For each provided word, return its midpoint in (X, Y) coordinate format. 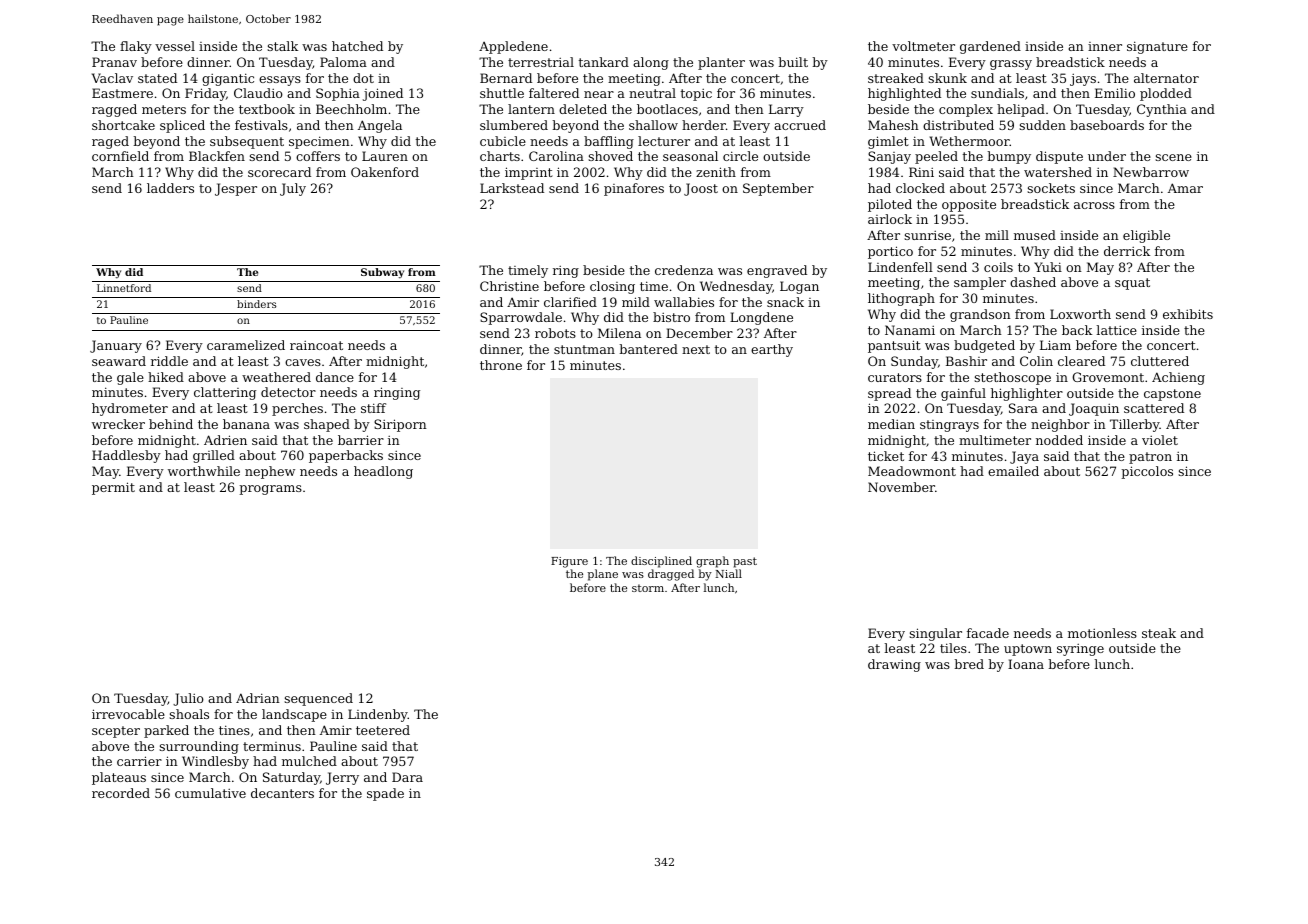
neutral (652, 93)
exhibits (1188, 314)
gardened (990, 47)
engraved (777, 271)
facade (988, 633)
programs (271, 490)
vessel (175, 46)
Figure (569, 562)
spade (385, 794)
